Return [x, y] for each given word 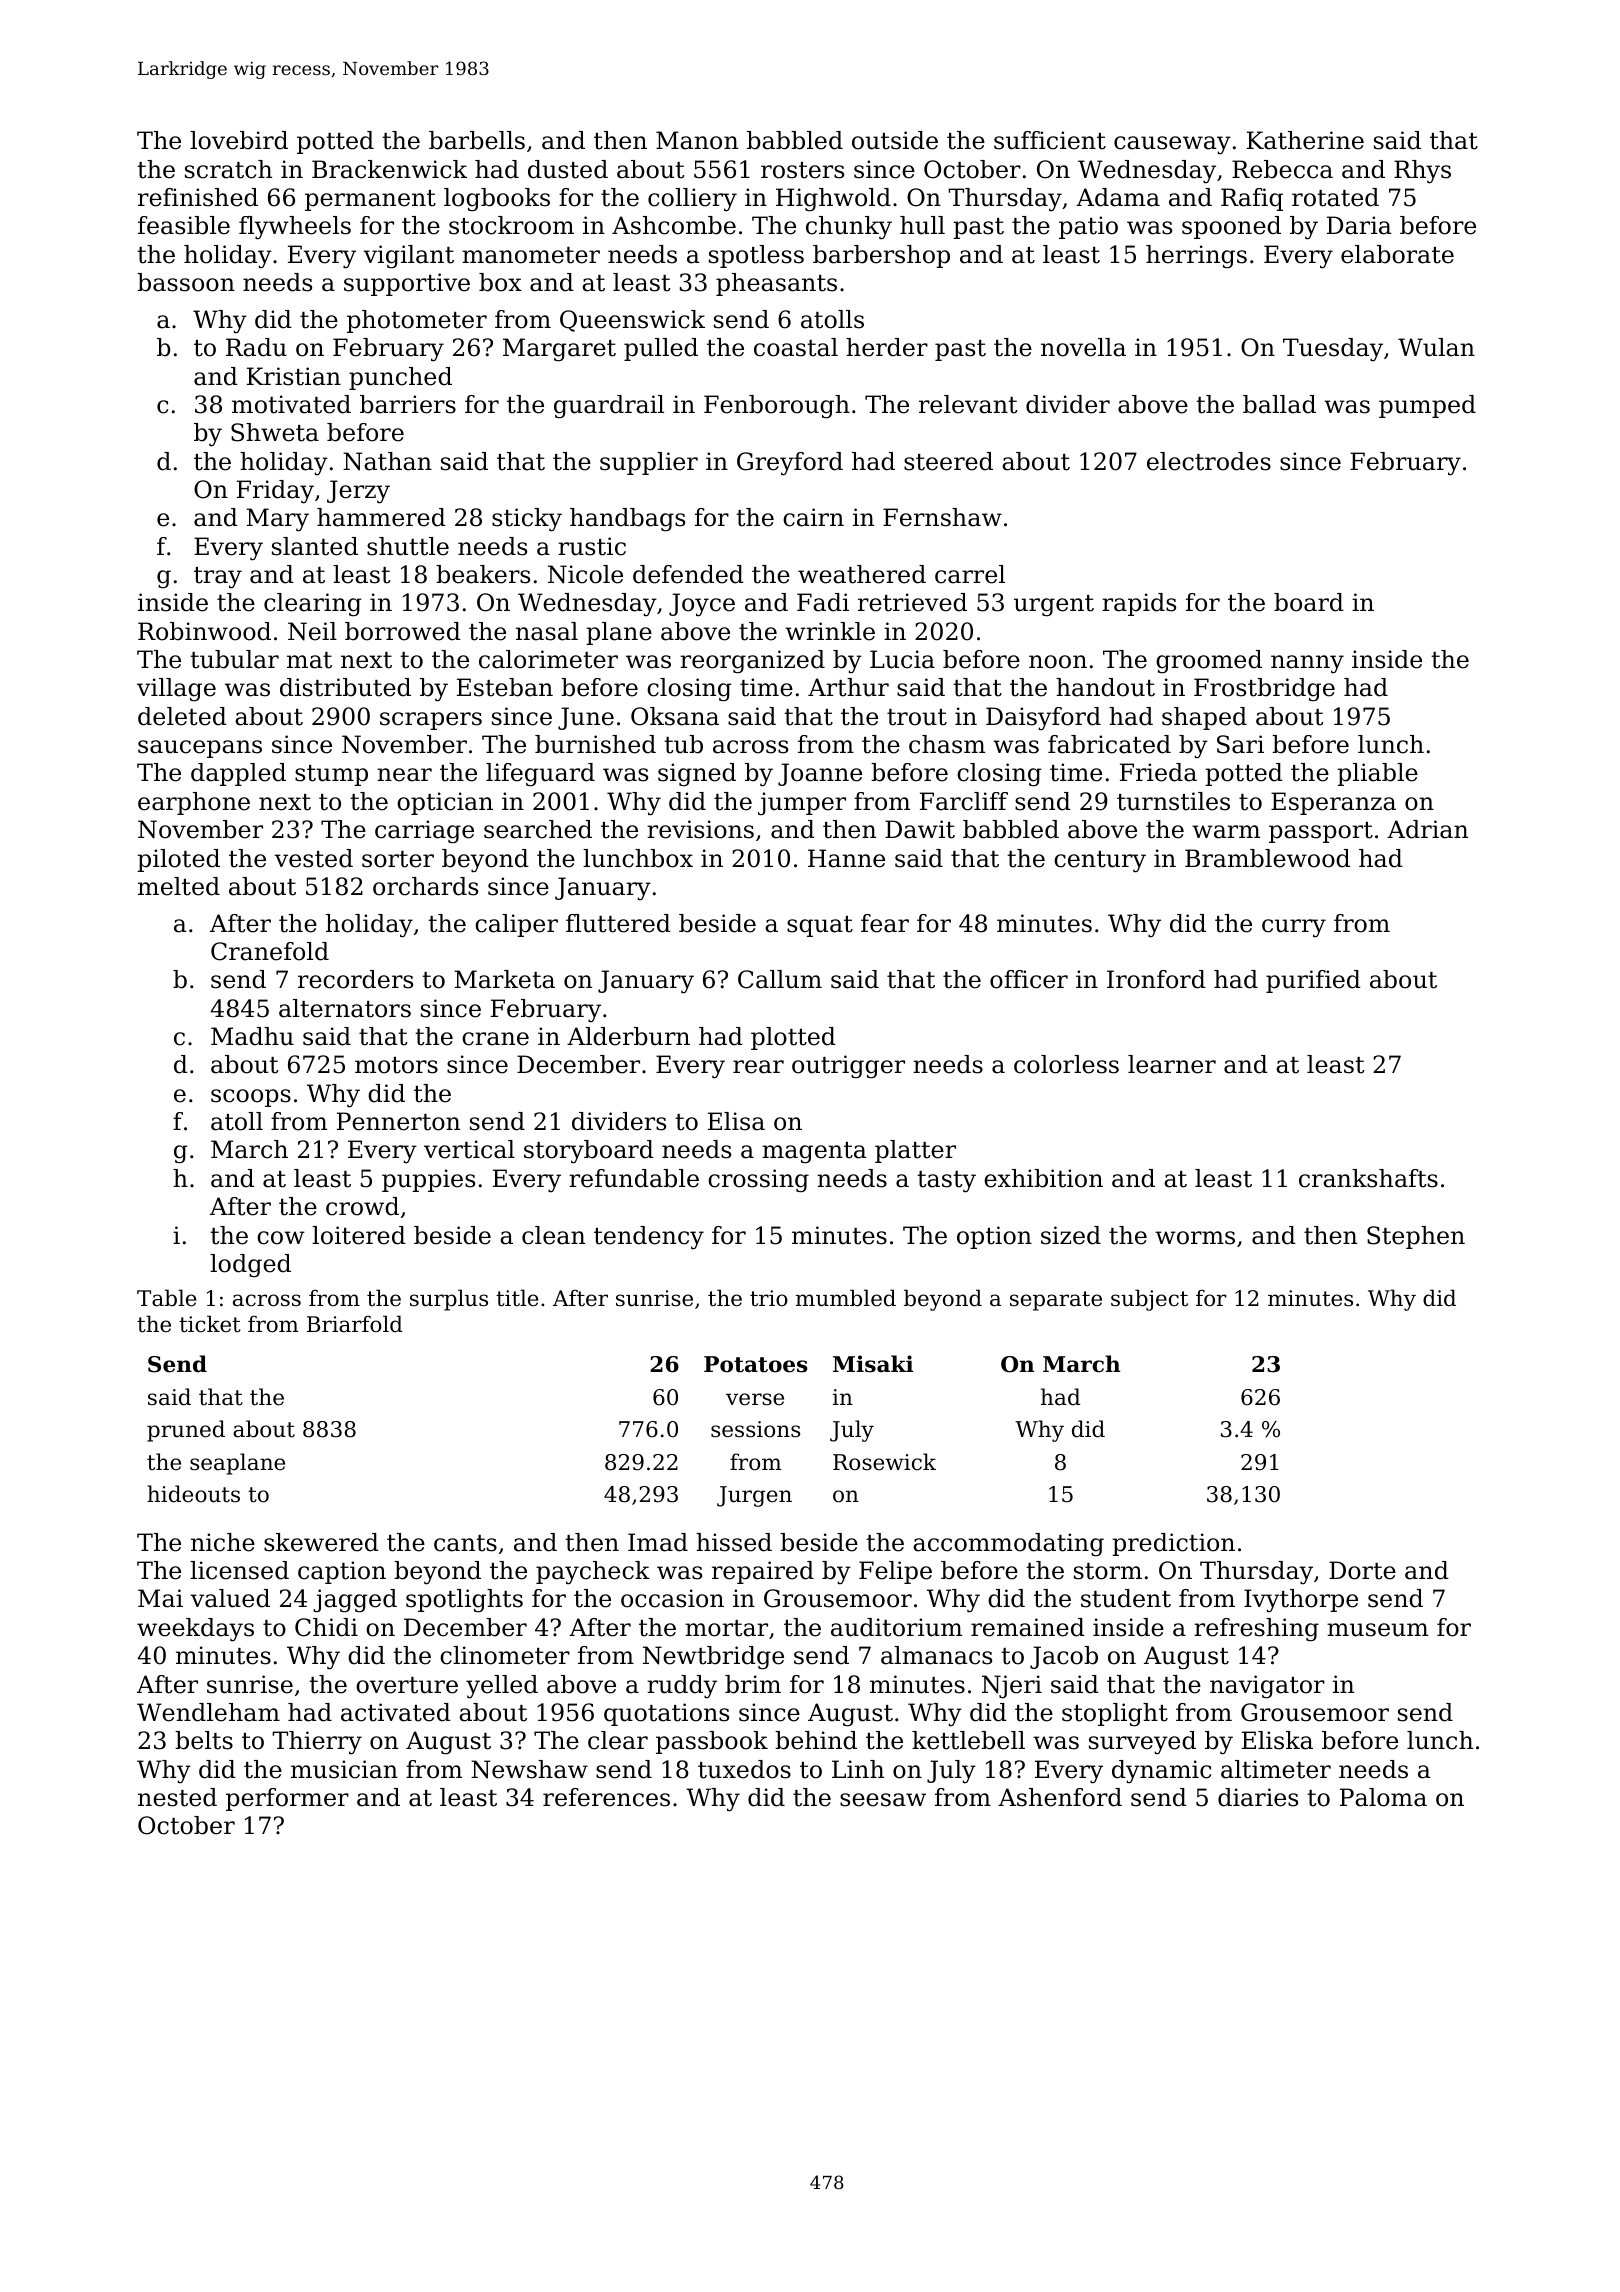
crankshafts [1368, 1178]
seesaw [883, 1800]
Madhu [252, 1036]
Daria [1359, 225]
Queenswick [632, 321]
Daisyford [1043, 718]
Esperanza [1333, 803]
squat [820, 926]
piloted [178, 860]
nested [177, 1797]
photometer [417, 321]
